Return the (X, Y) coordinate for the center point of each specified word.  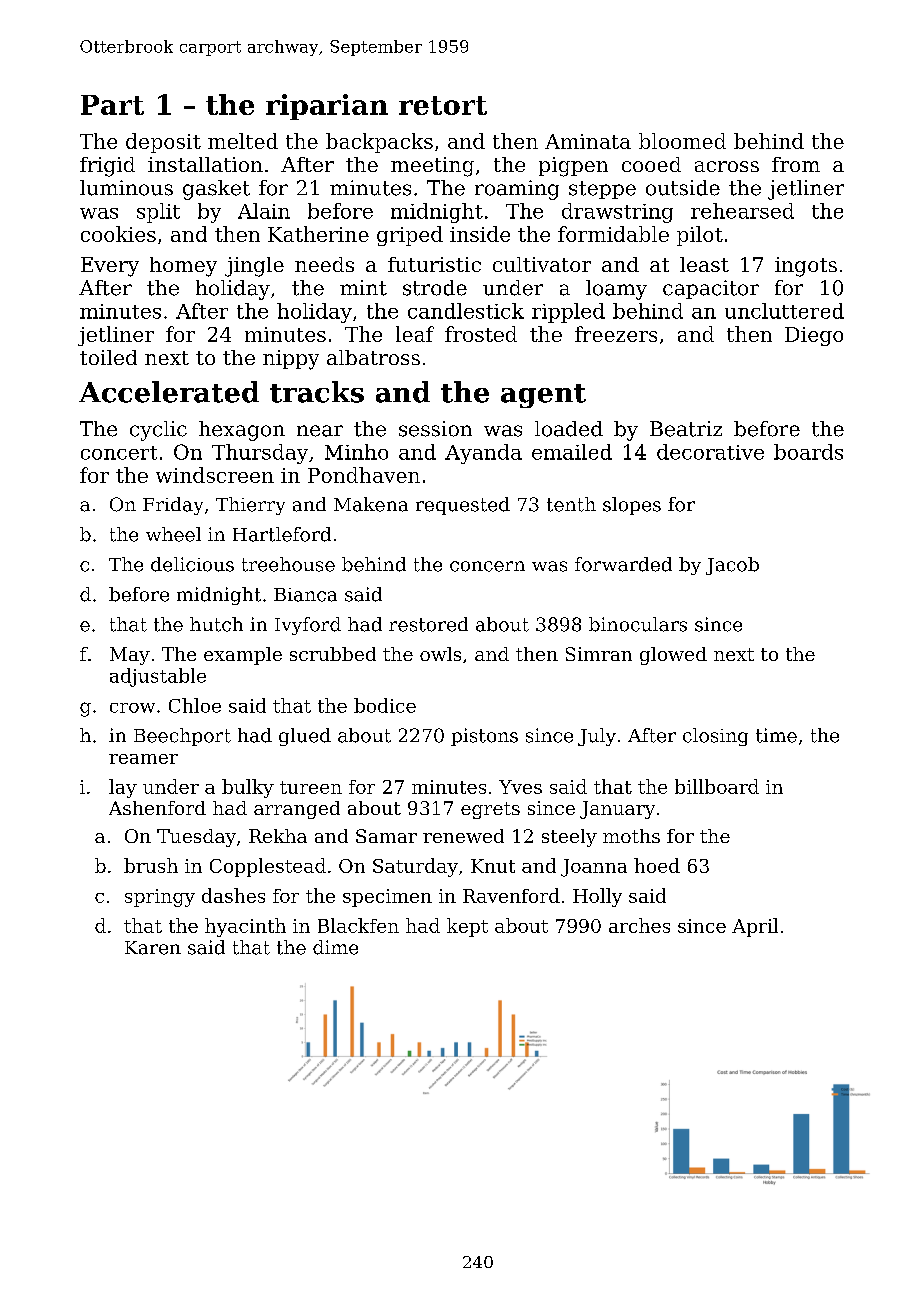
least (704, 264)
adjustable (158, 677)
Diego (814, 336)
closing (715, 737)
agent (543, 396)
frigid (107, 167)
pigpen (573, 167)
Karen (153, 948)
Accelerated (169, 392)
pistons (484, 737)
